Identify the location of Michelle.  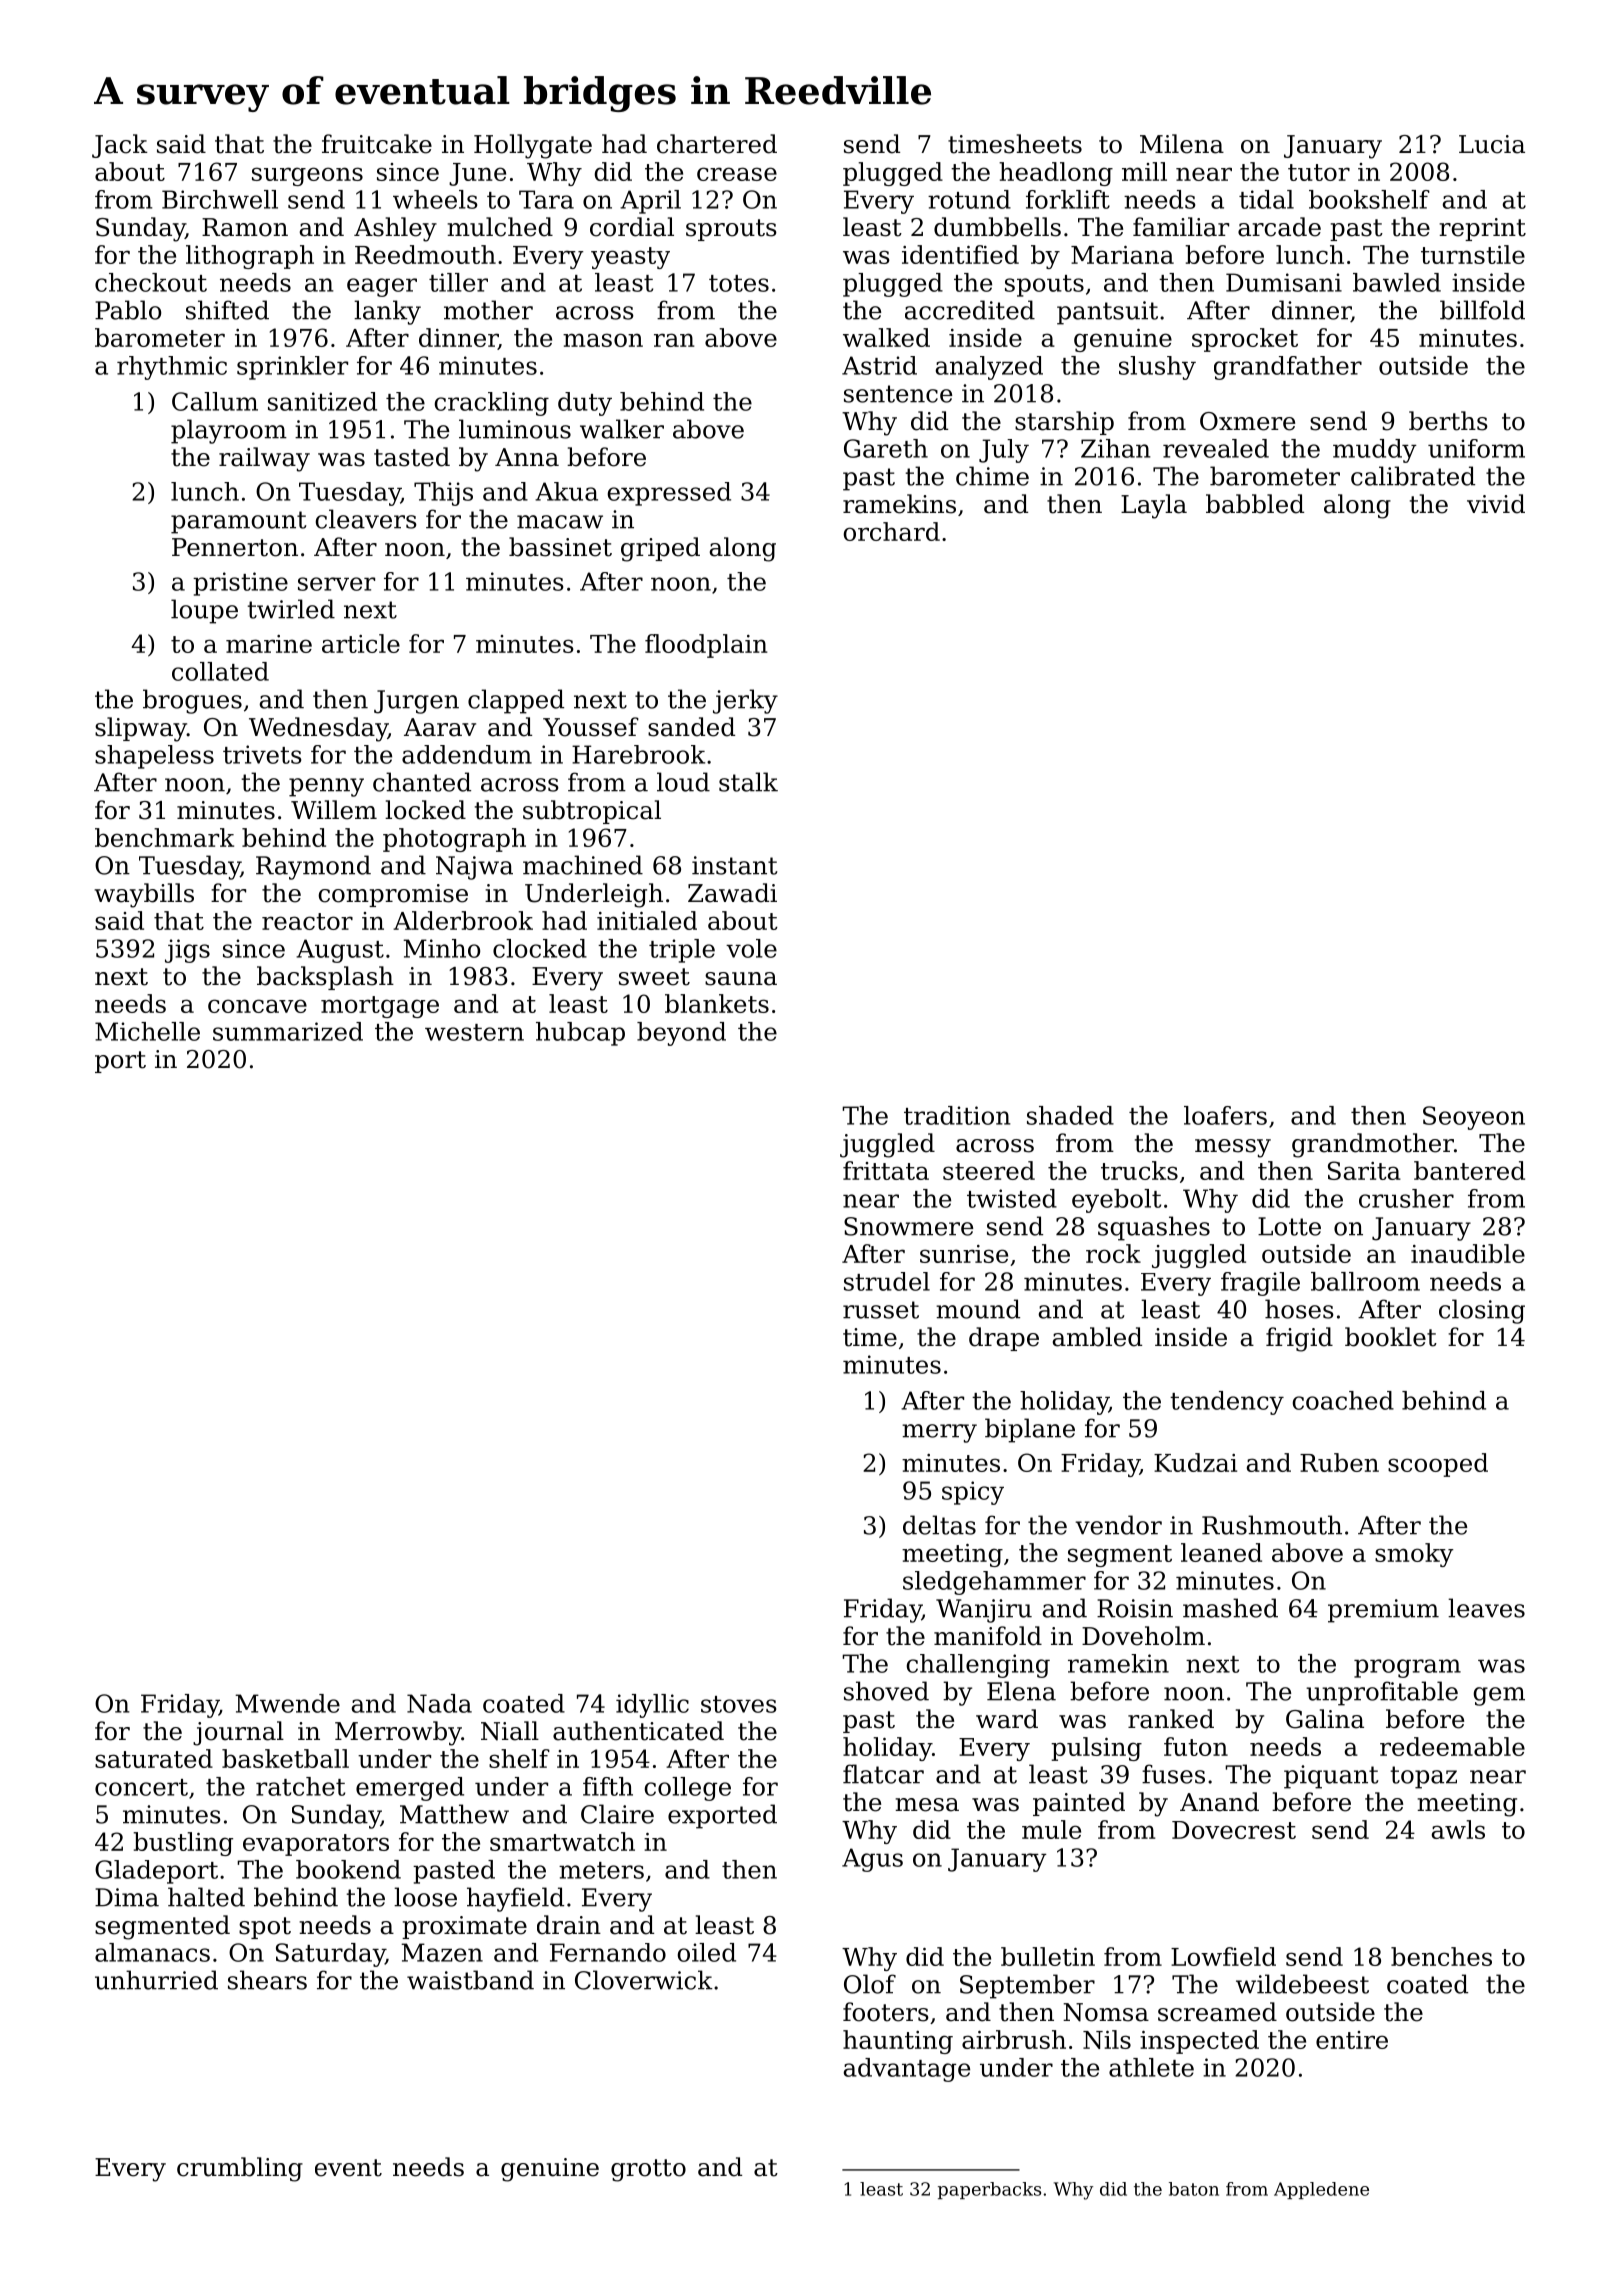
(147, 1031).
